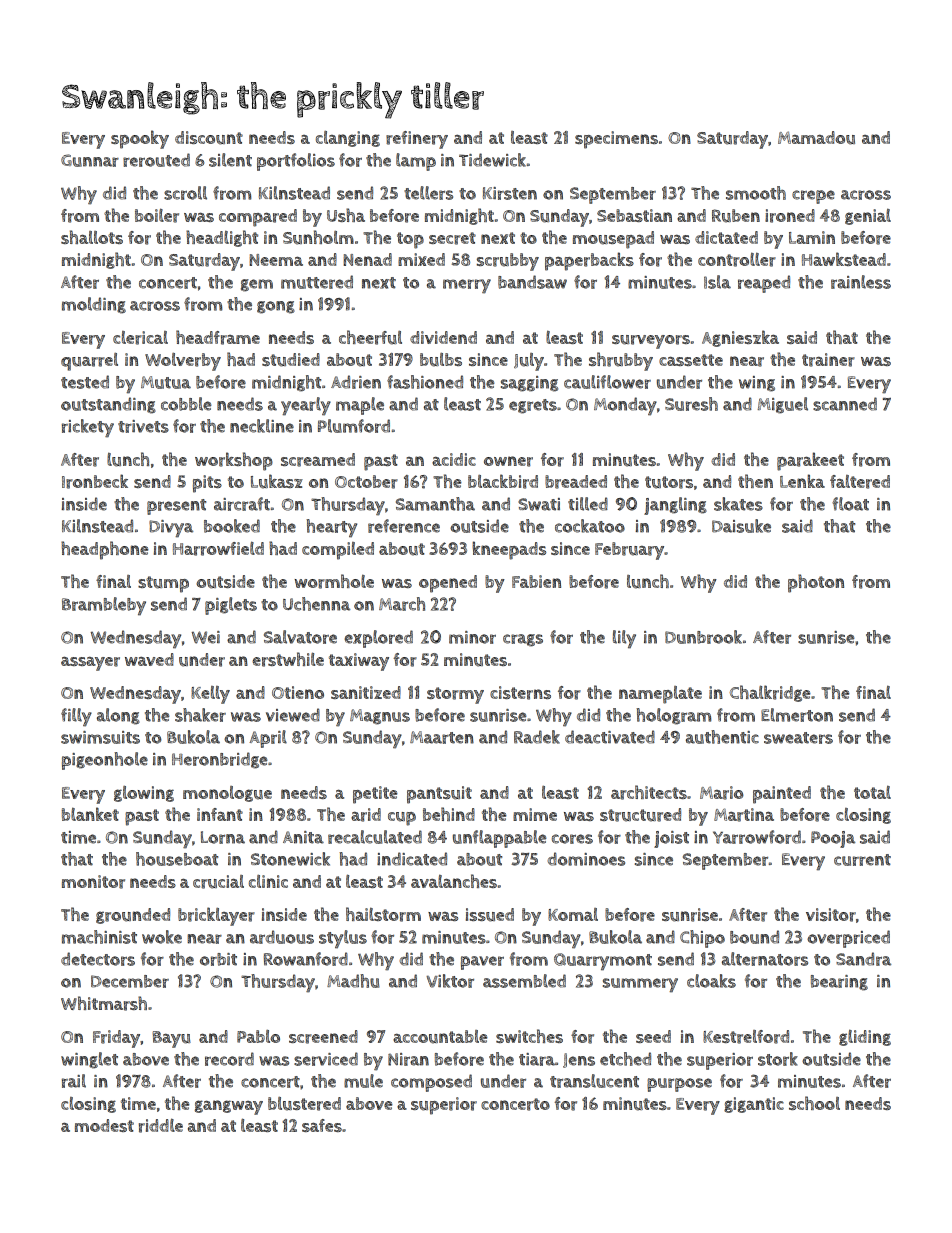 The height and width of the screenshot is (1233, 952). I want to click on Lamin, so click(812, 237).
